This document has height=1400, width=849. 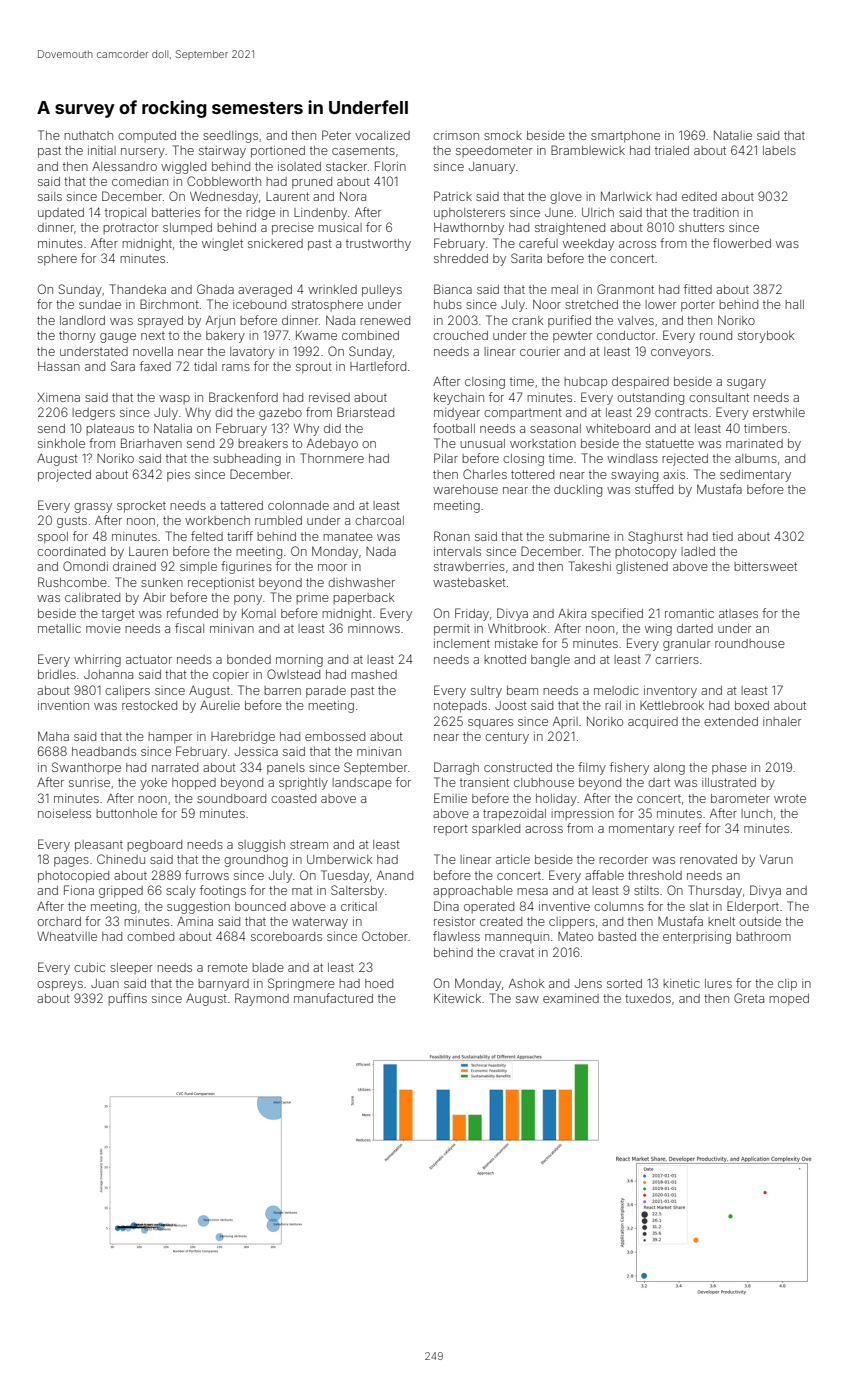 What do you see at coordinates (452, 536) in the document?
I see `Ronan` at bounding box center [452, 536].
